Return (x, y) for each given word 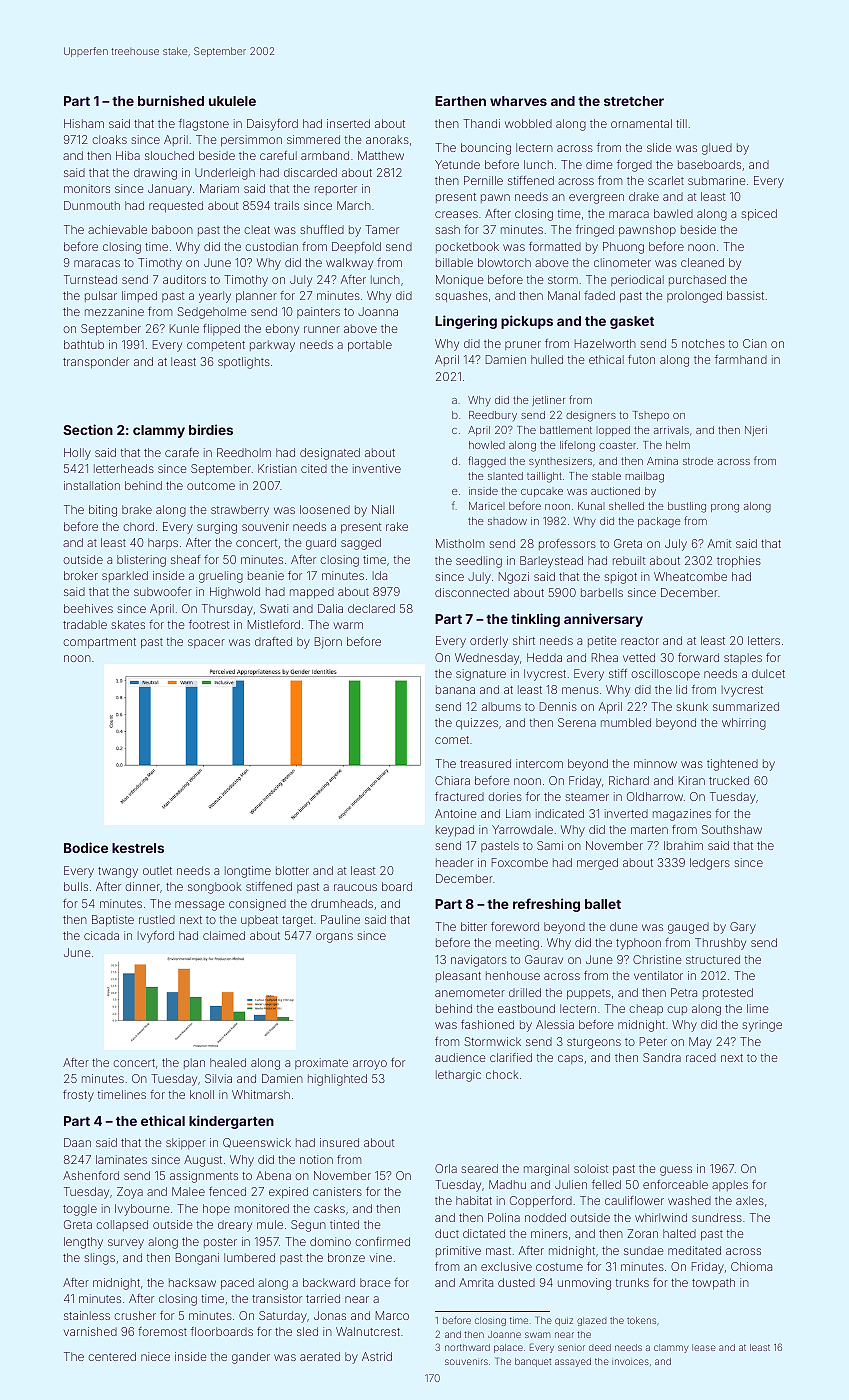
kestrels (138, 848)
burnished (171, 100)
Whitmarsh (261, 1094)
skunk (692, 706)
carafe (182, 452)
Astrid (377, 1356)
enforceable (675, 1184)
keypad (455, 831)
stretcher (634, 101)
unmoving (584, 1284)
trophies (739, 562)
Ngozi (514, 578)
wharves (518, 101)
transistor (277, 1298)
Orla (446, 1168)
